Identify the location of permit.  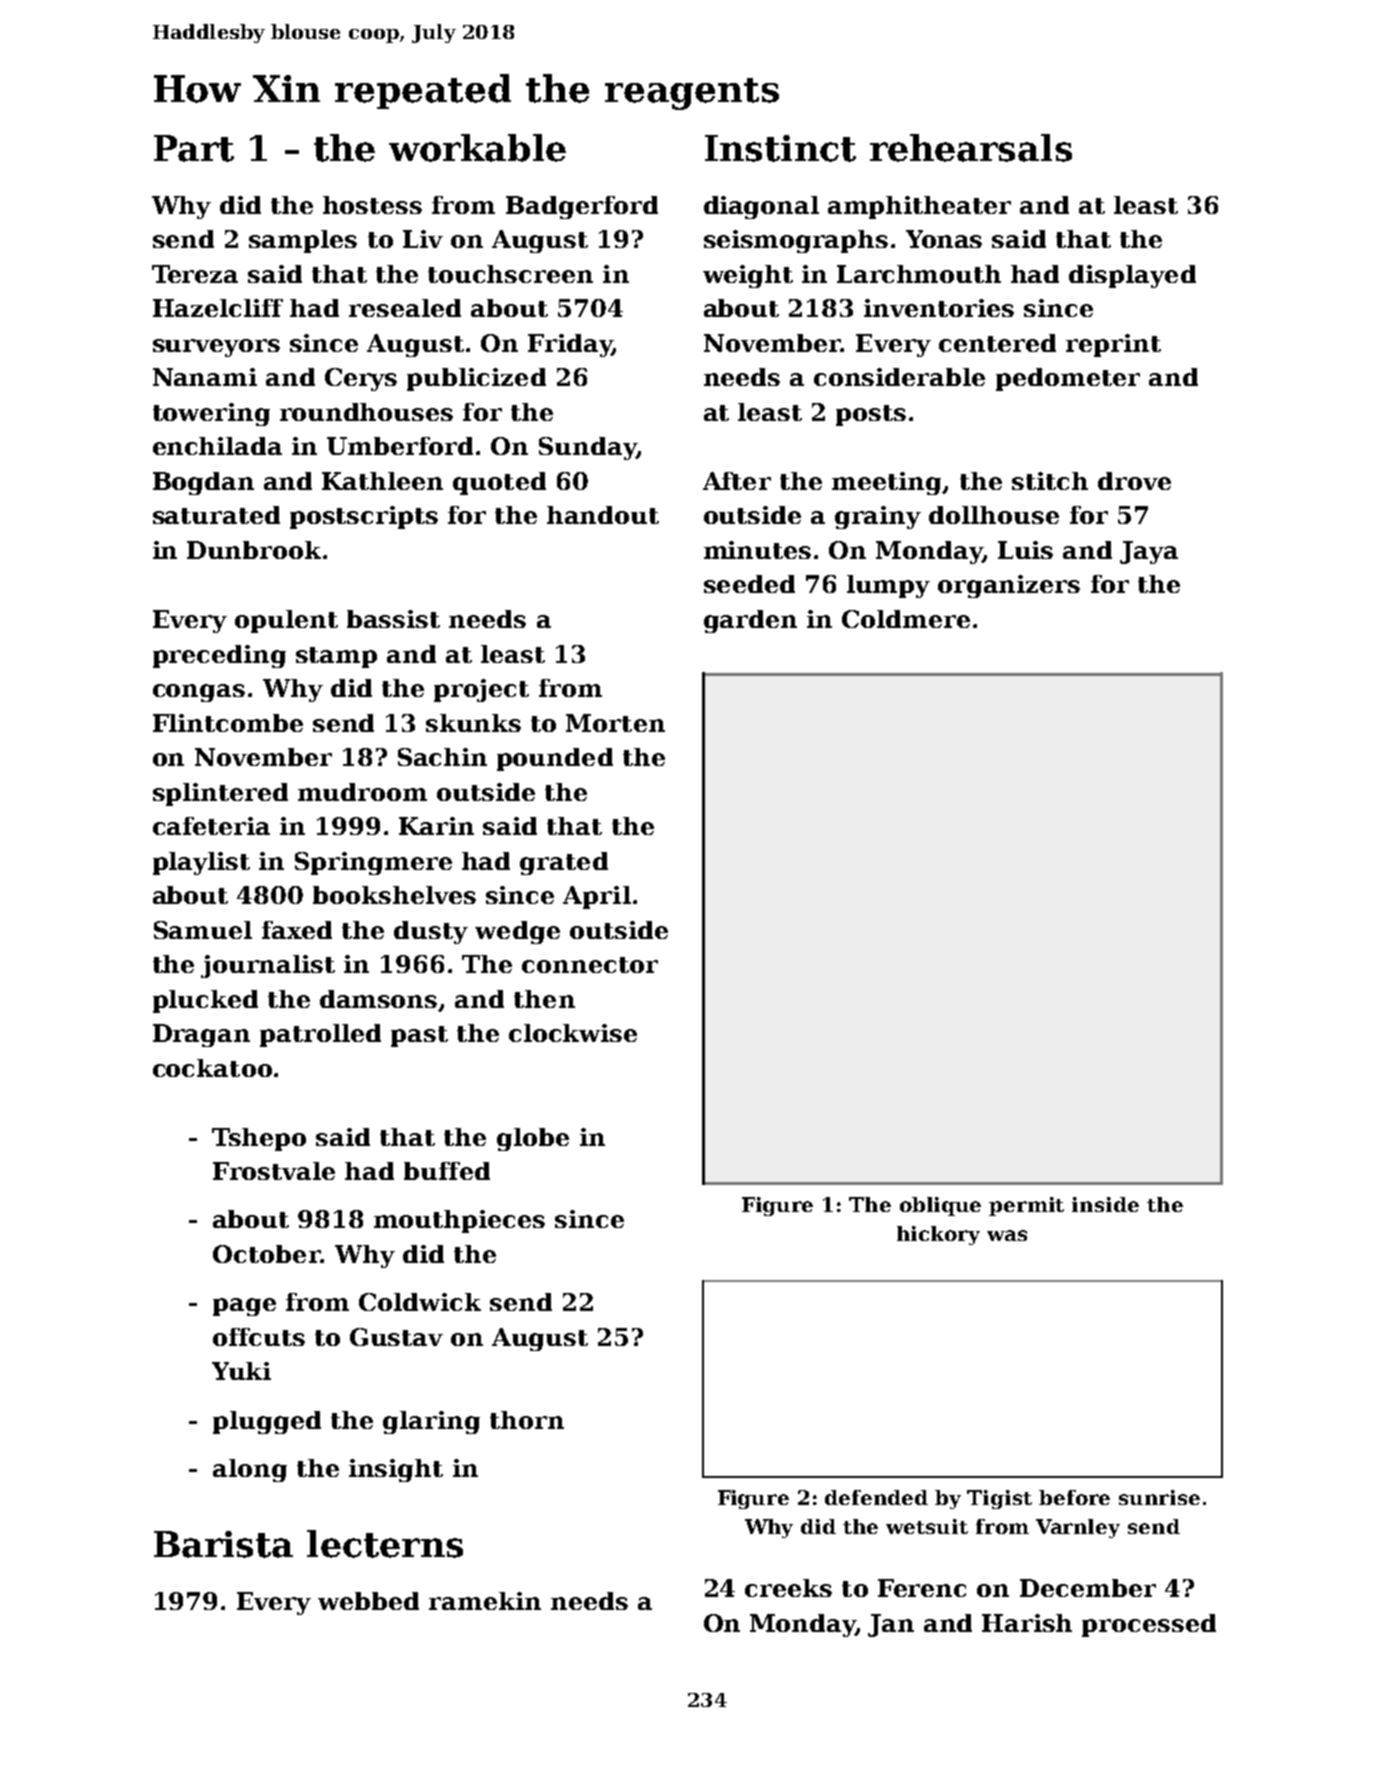
(1026, 1206).
